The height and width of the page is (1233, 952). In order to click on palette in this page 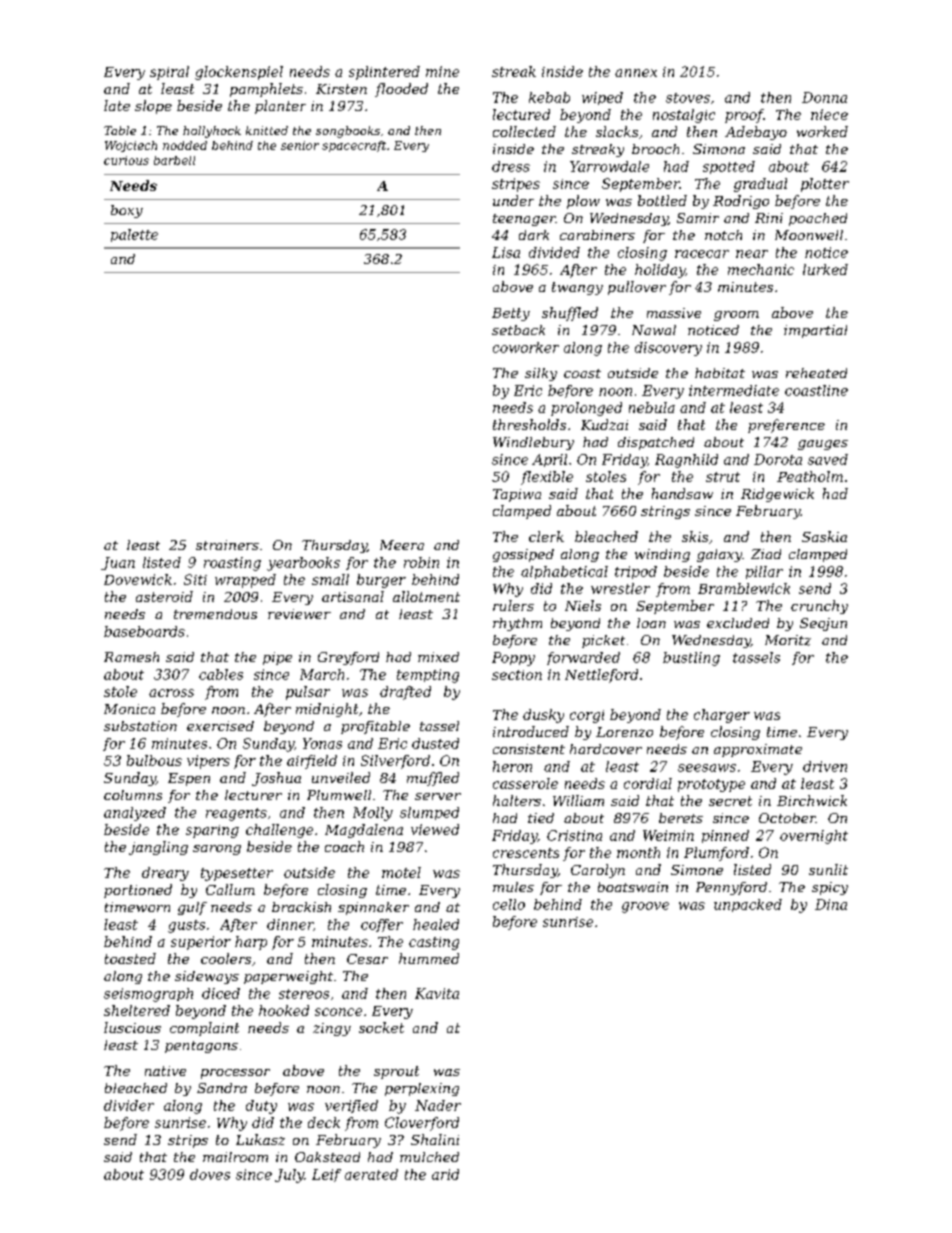, I will do `click(134, 235)`.
